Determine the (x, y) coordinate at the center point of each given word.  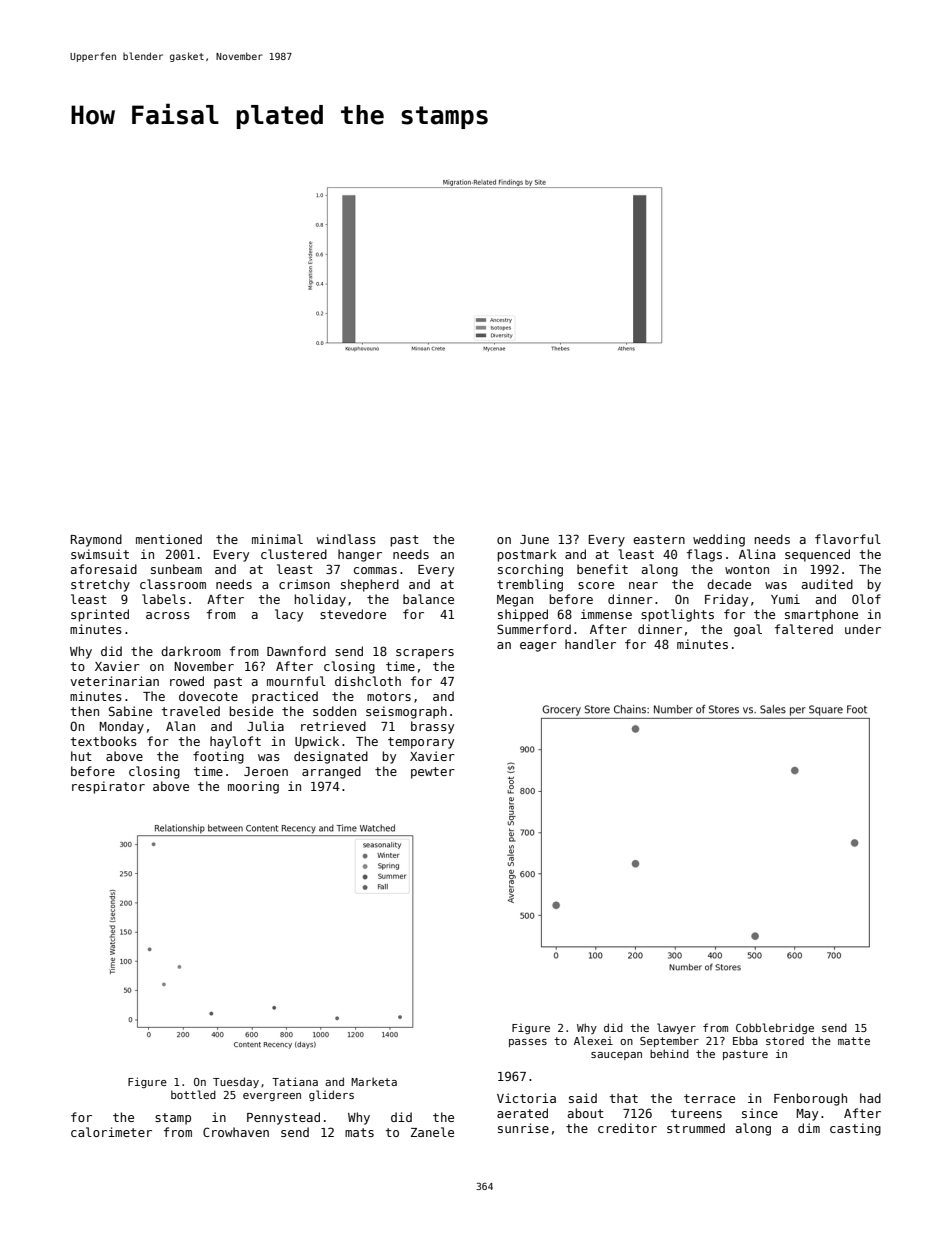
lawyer (676, 1028)
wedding (719, 540)
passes (528, 1043)
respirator (108, 787)
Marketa (374, 1081)
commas (375, 570)
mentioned (169, 539)
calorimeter (111, 1132)
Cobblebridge (775, 1028)
